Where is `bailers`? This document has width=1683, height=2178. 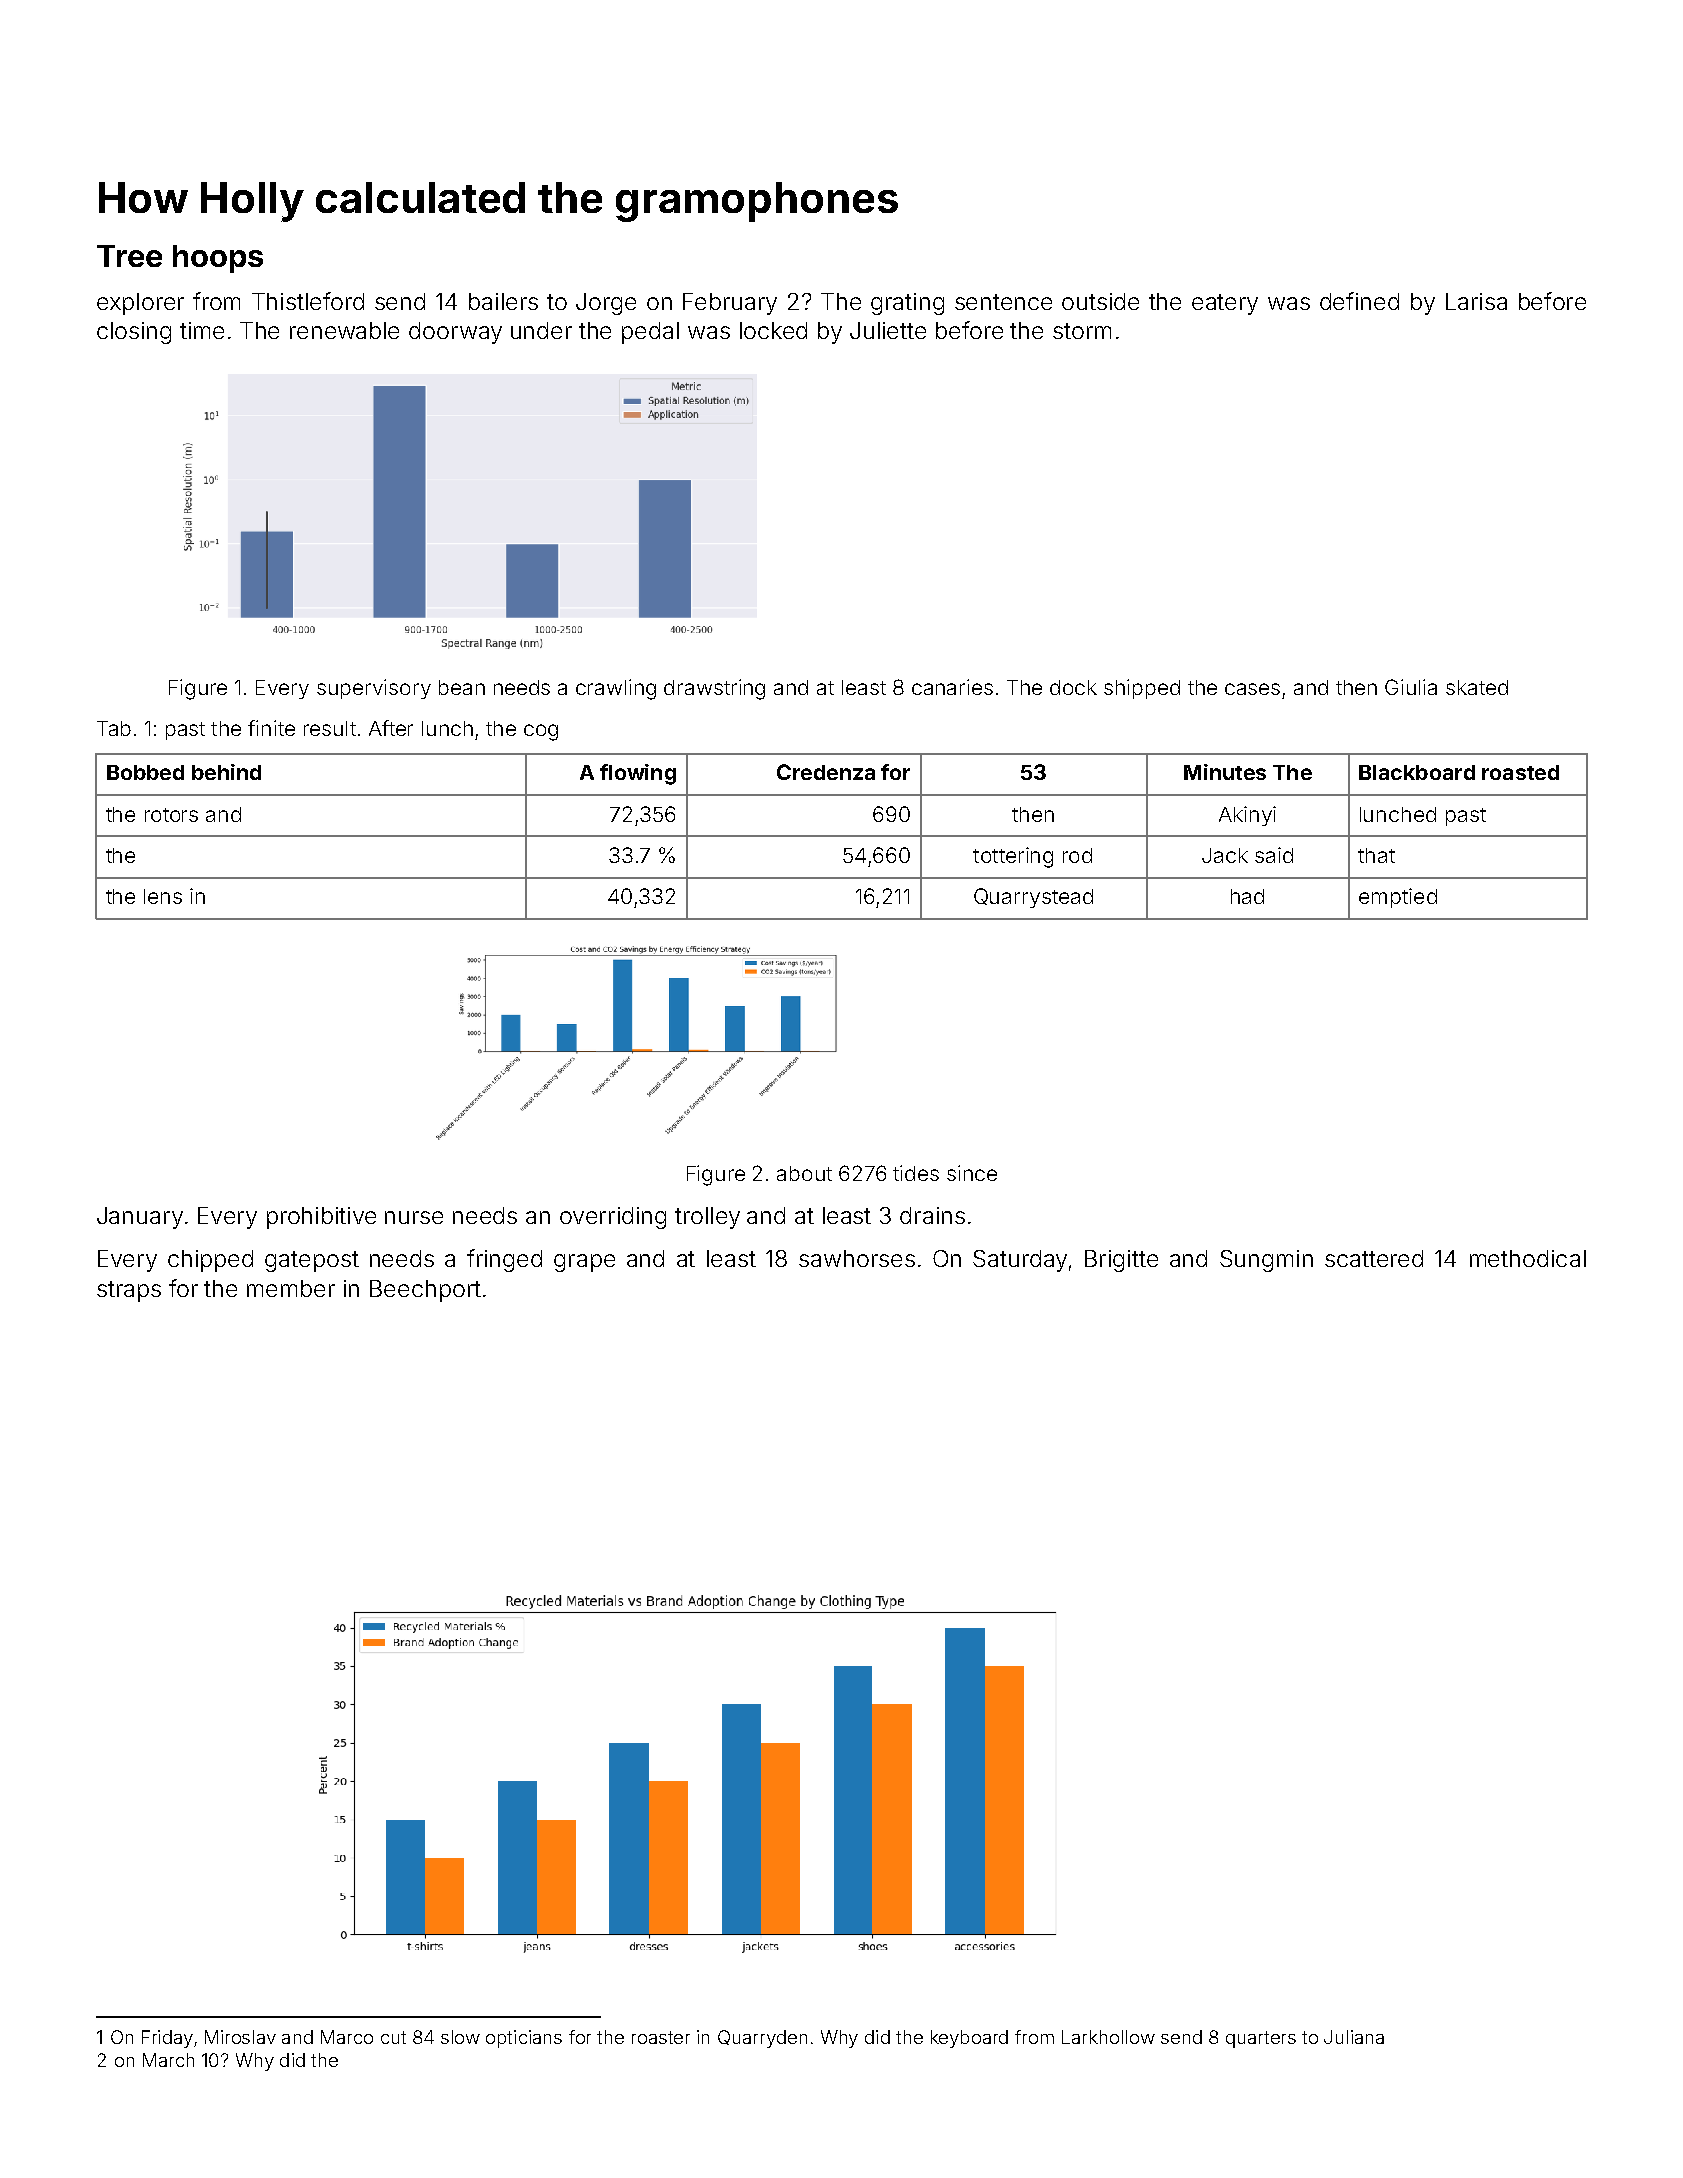 bailers is located at coordinates (503, 301).
